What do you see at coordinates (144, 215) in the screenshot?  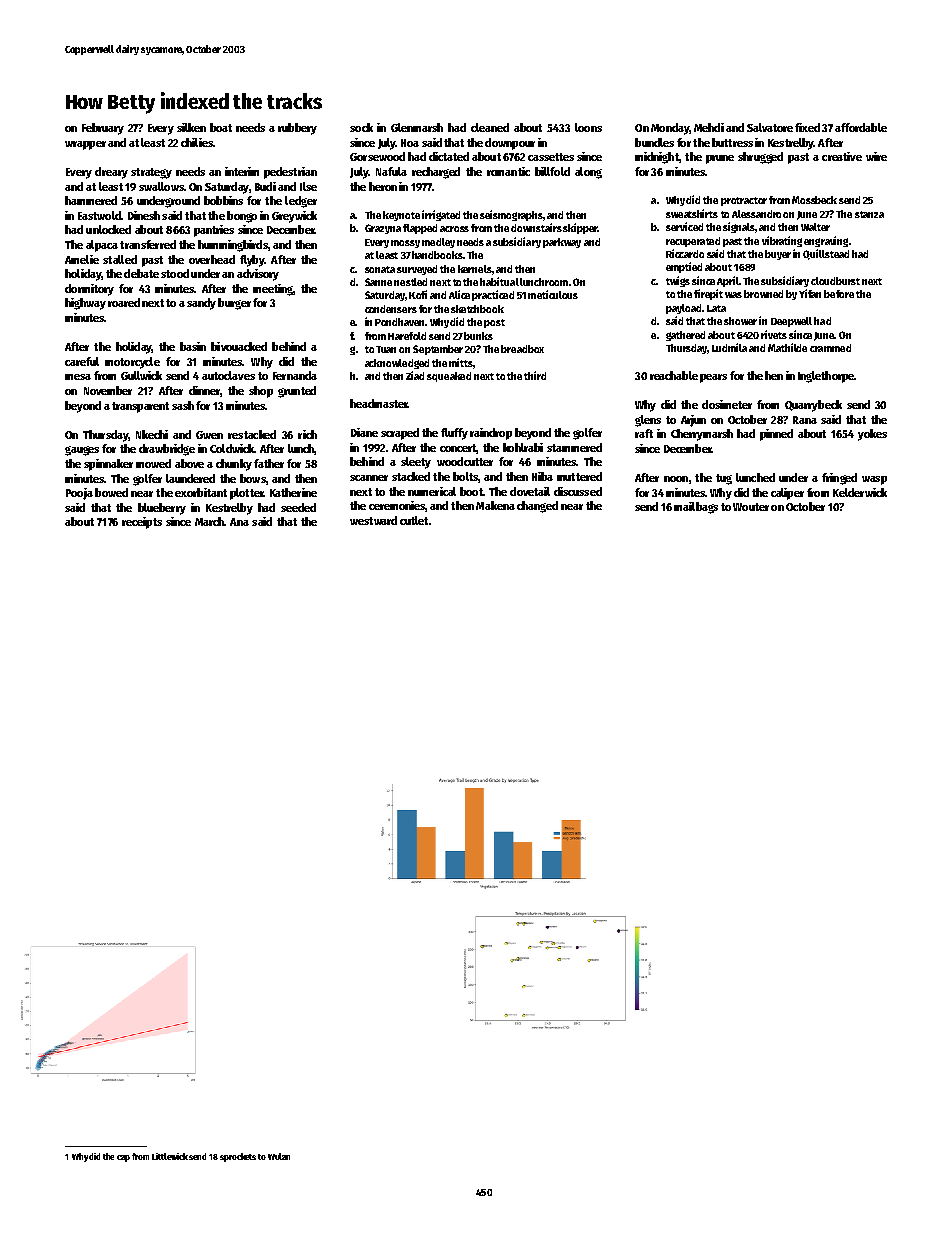 I see `Dinesh` at bounding box center [144, 215].
